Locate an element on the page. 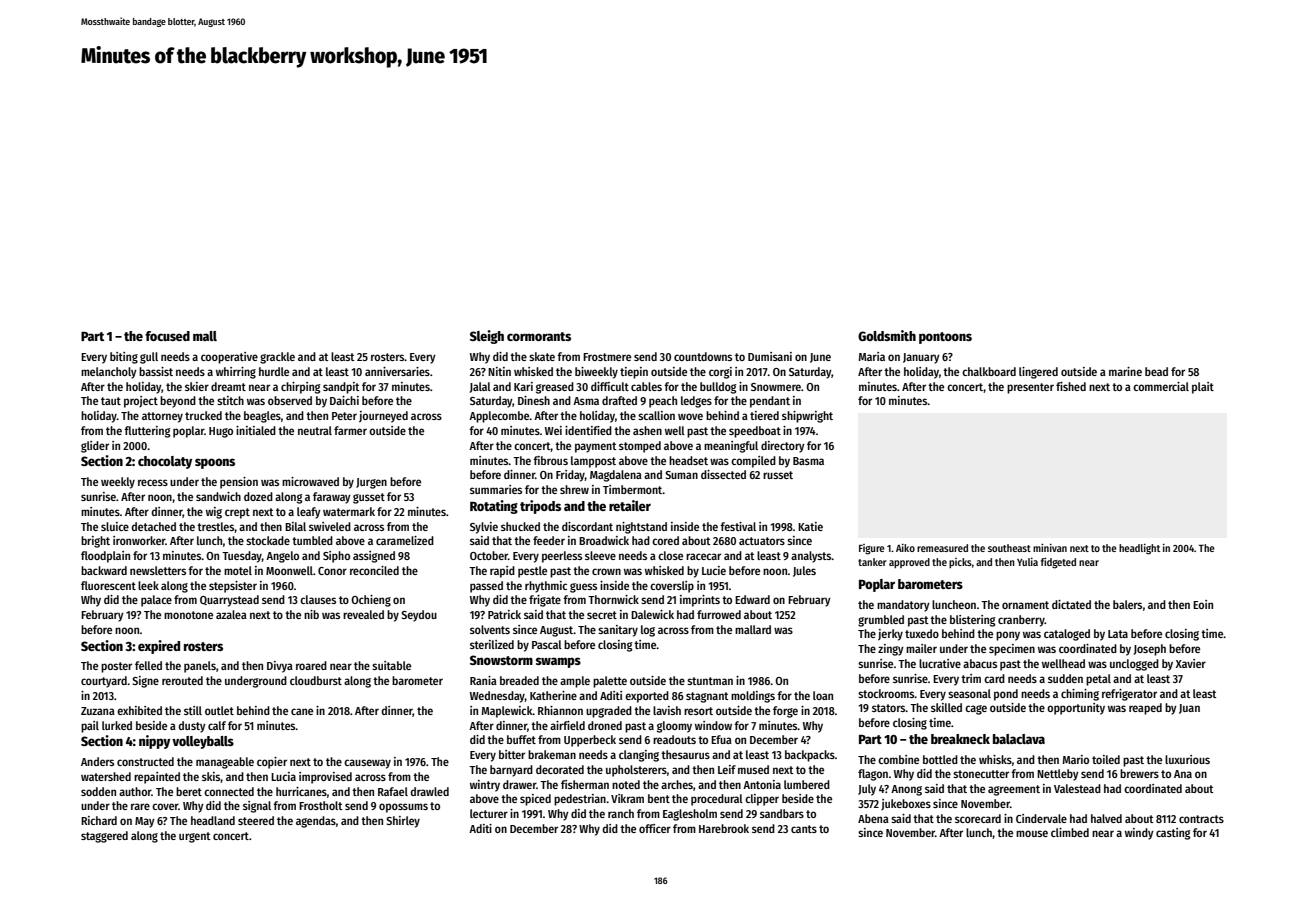  Lucie is located at coordinates (714, 570).
